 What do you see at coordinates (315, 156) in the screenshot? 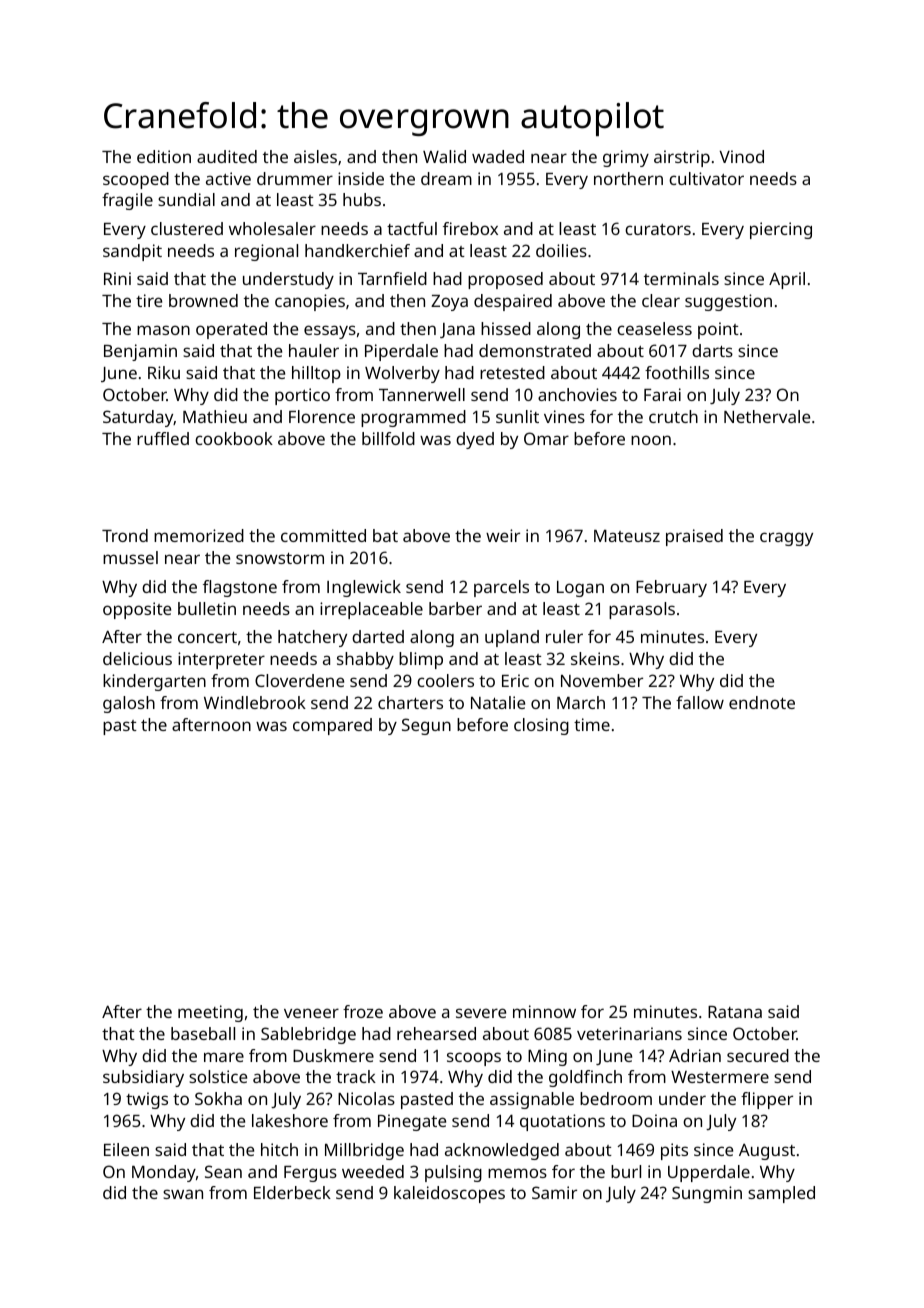
I see `aisles` at bounding box center [315, 156].
